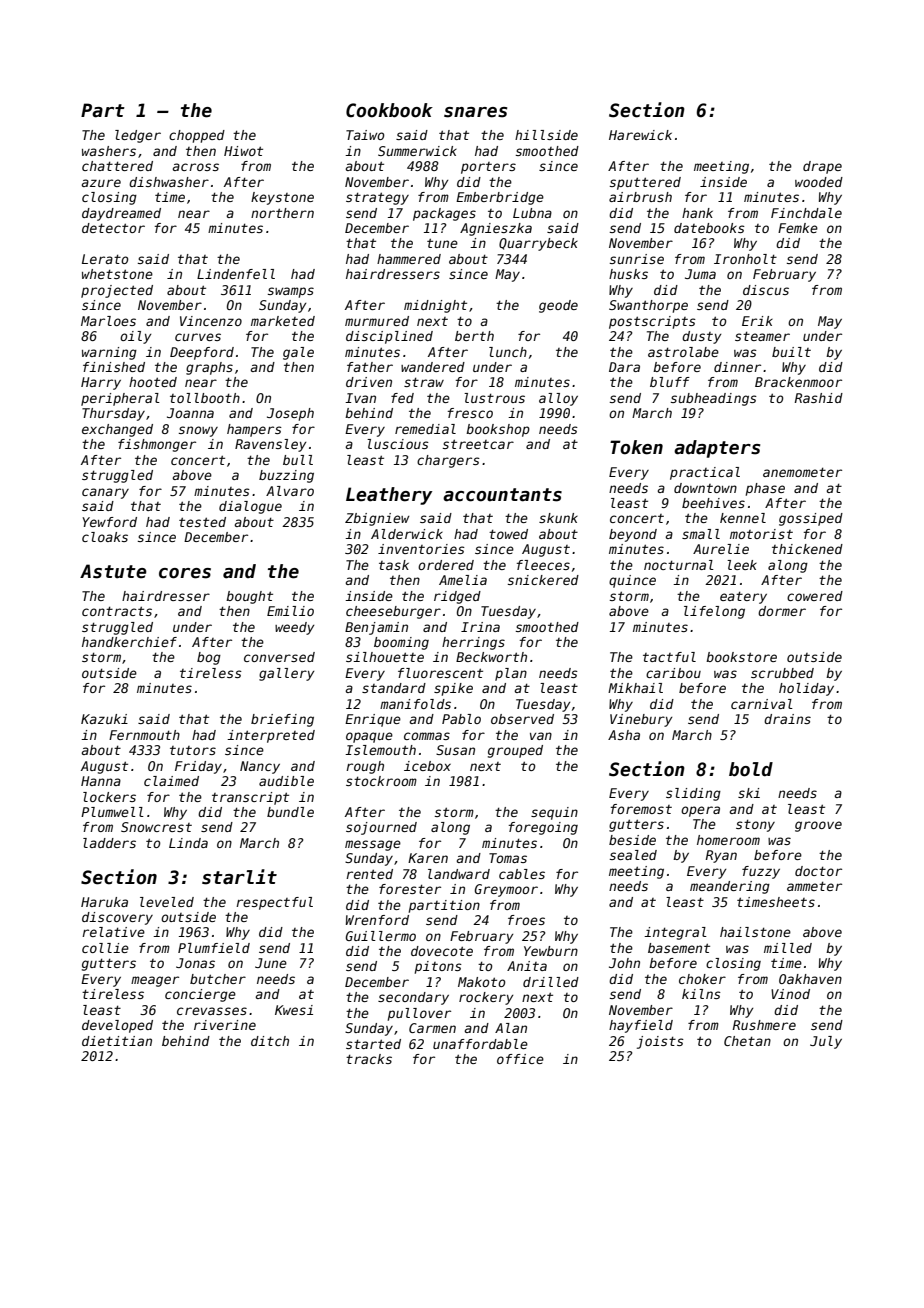 This document has height=1308, width=924. Describe the element at coordinates (282, 198) in the document. I see `keystone` at that location.
